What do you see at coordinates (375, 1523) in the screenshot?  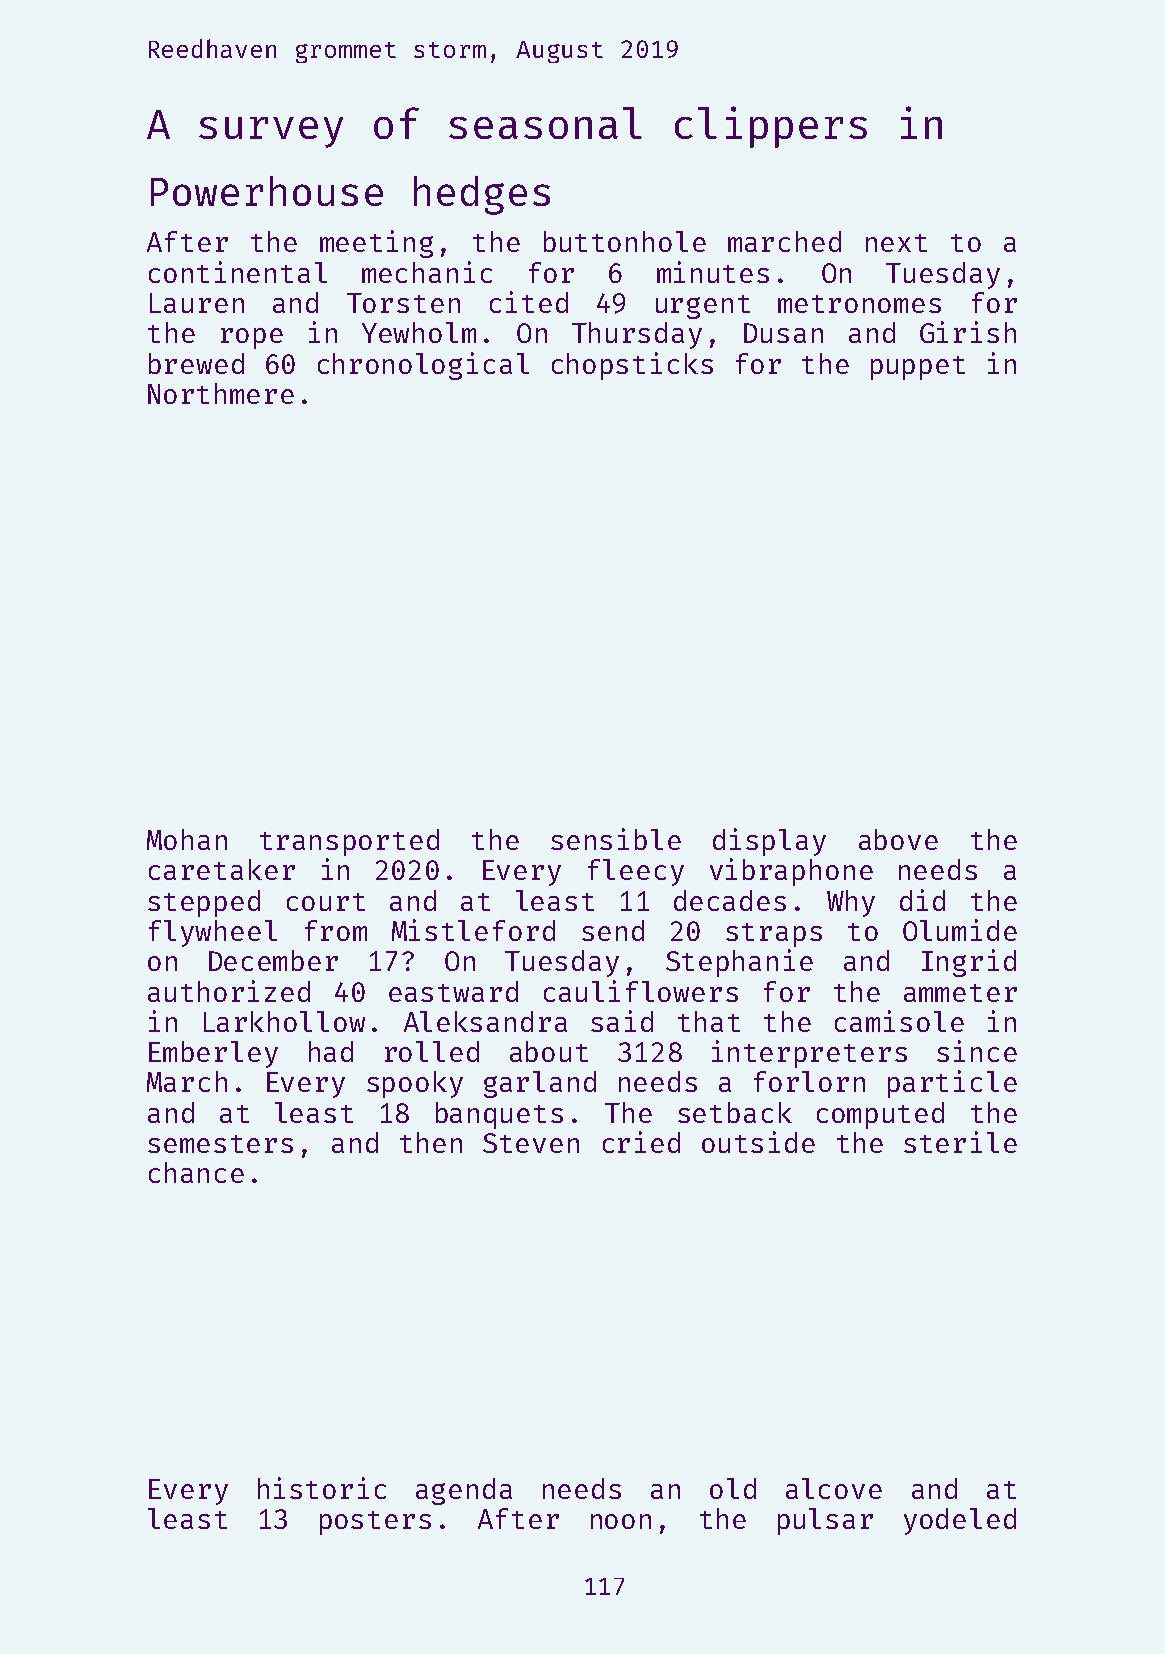 I see `posters` at bounding box center [375, 1523].
